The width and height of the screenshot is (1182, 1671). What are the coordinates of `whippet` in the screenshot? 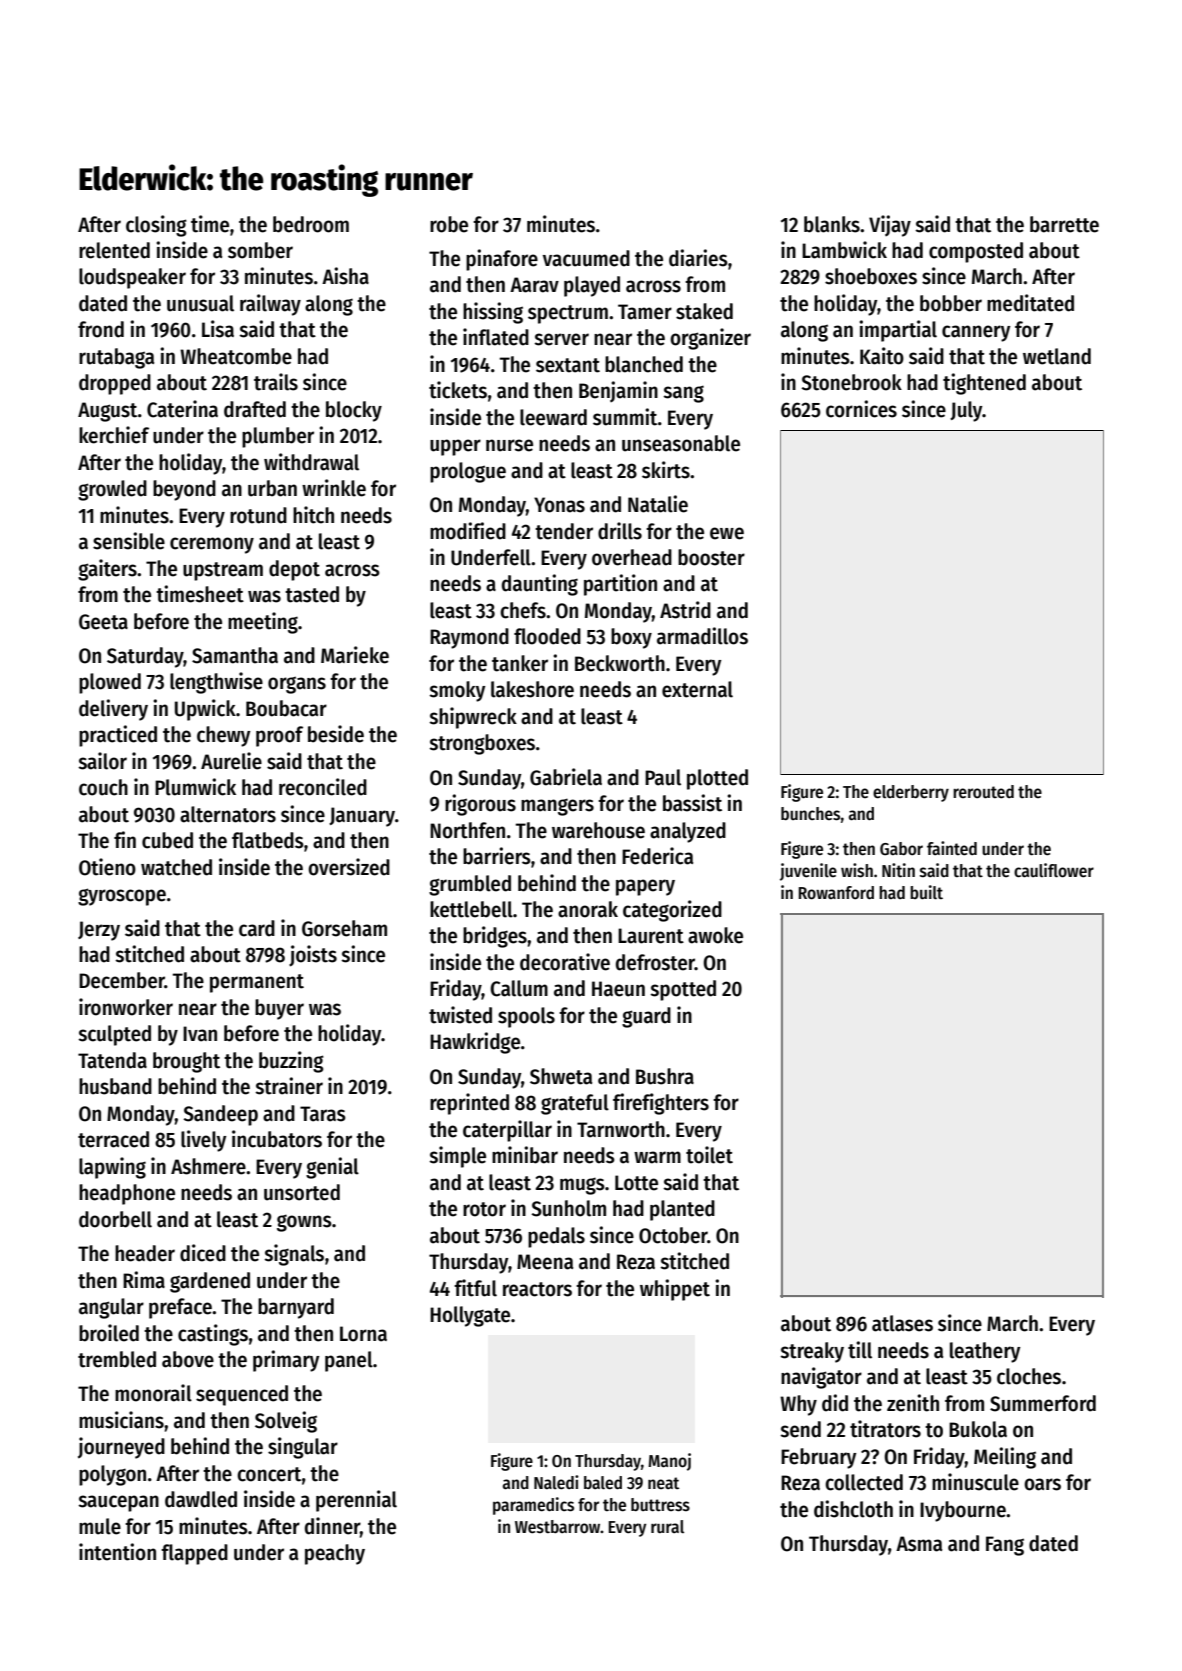 It's located at (675, 1290).
